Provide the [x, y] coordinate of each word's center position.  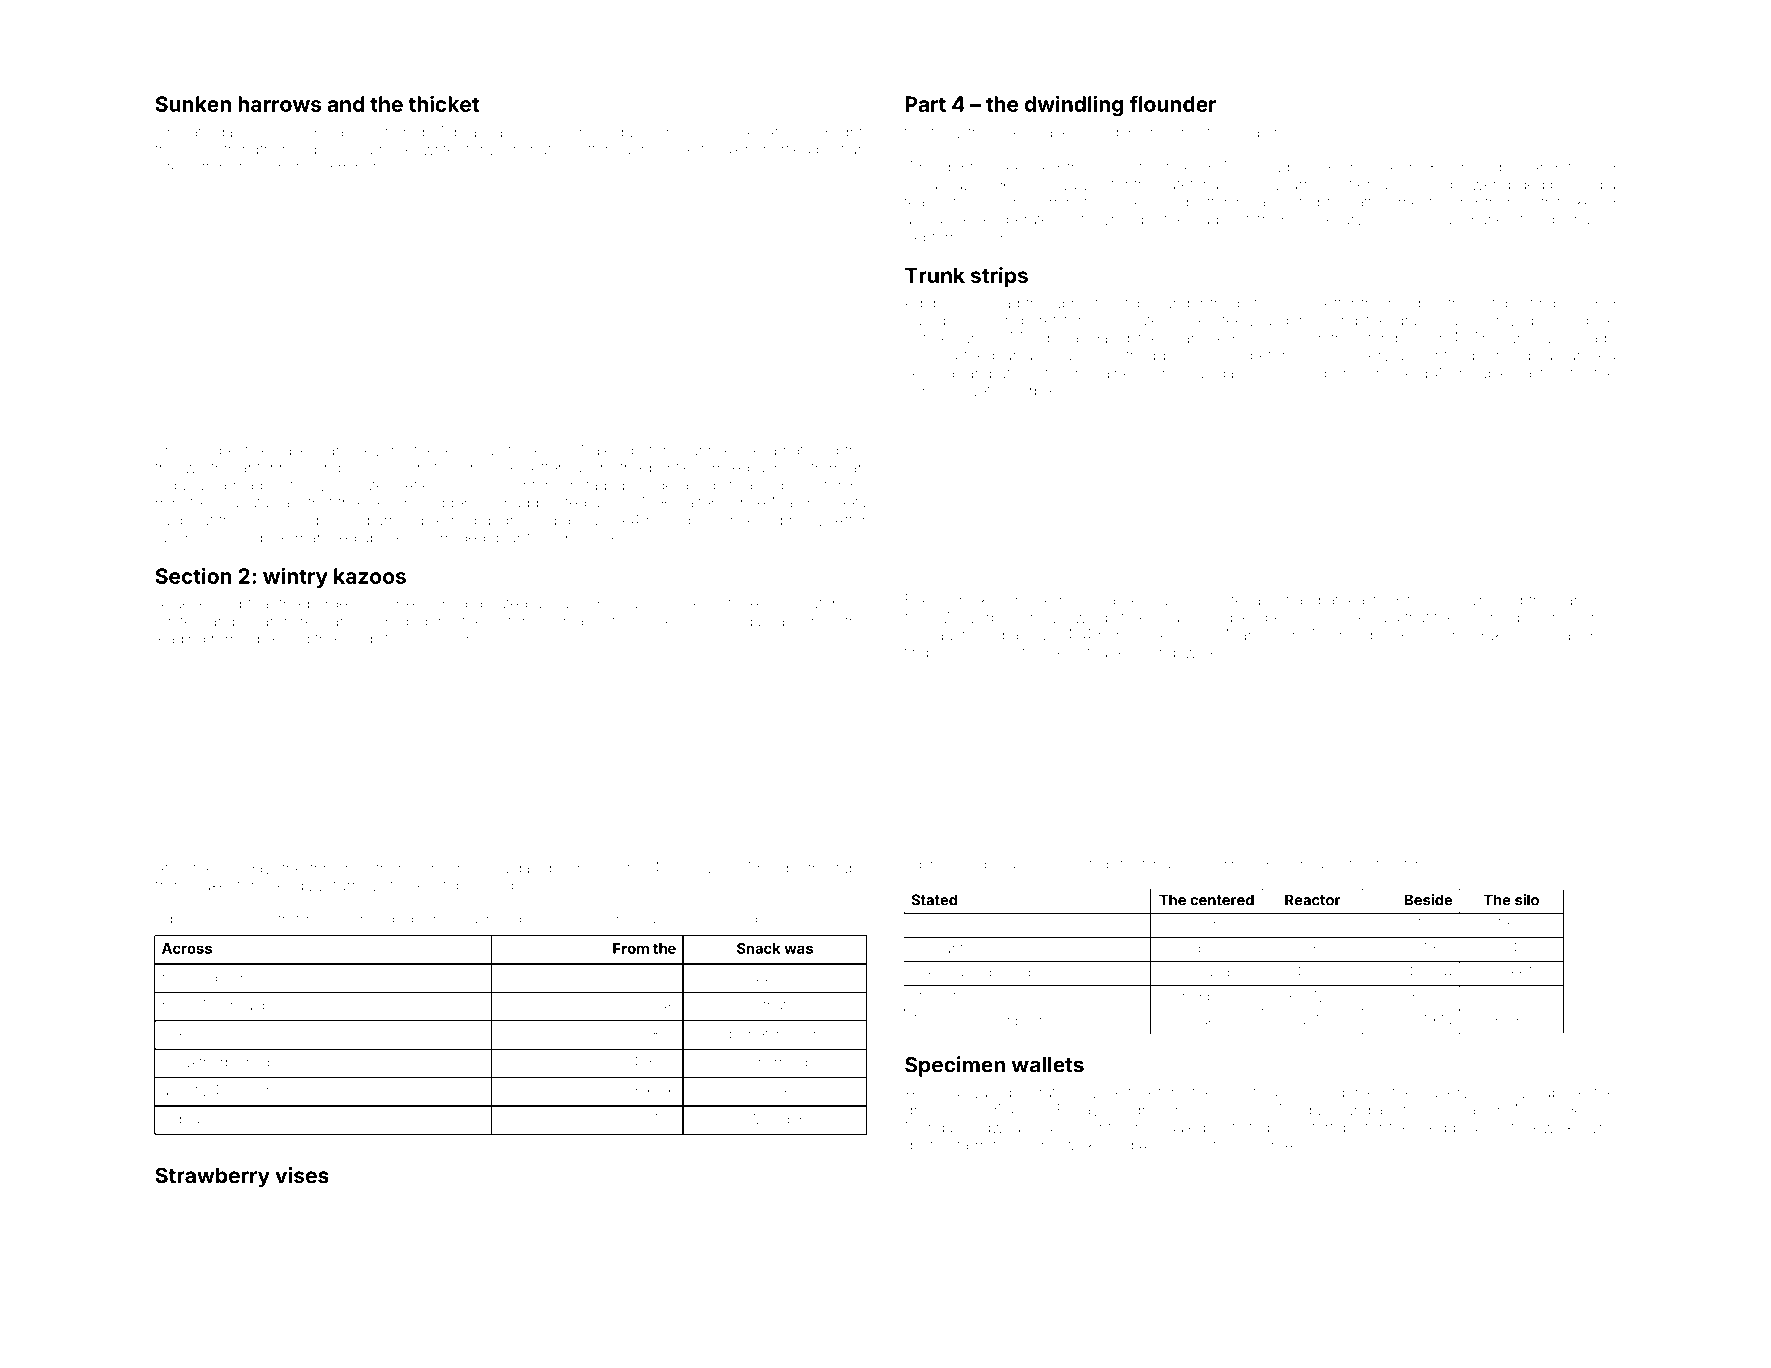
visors [258, 1091]
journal [1050, 865]
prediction [376, 639]
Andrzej [1556, 168]
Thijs [1349, 374]
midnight [832, 133]
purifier [673, 468]
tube [851, 868]
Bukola [1499, 635]
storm [1414, 864]
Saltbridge [400, 920]
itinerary [264, 168]
